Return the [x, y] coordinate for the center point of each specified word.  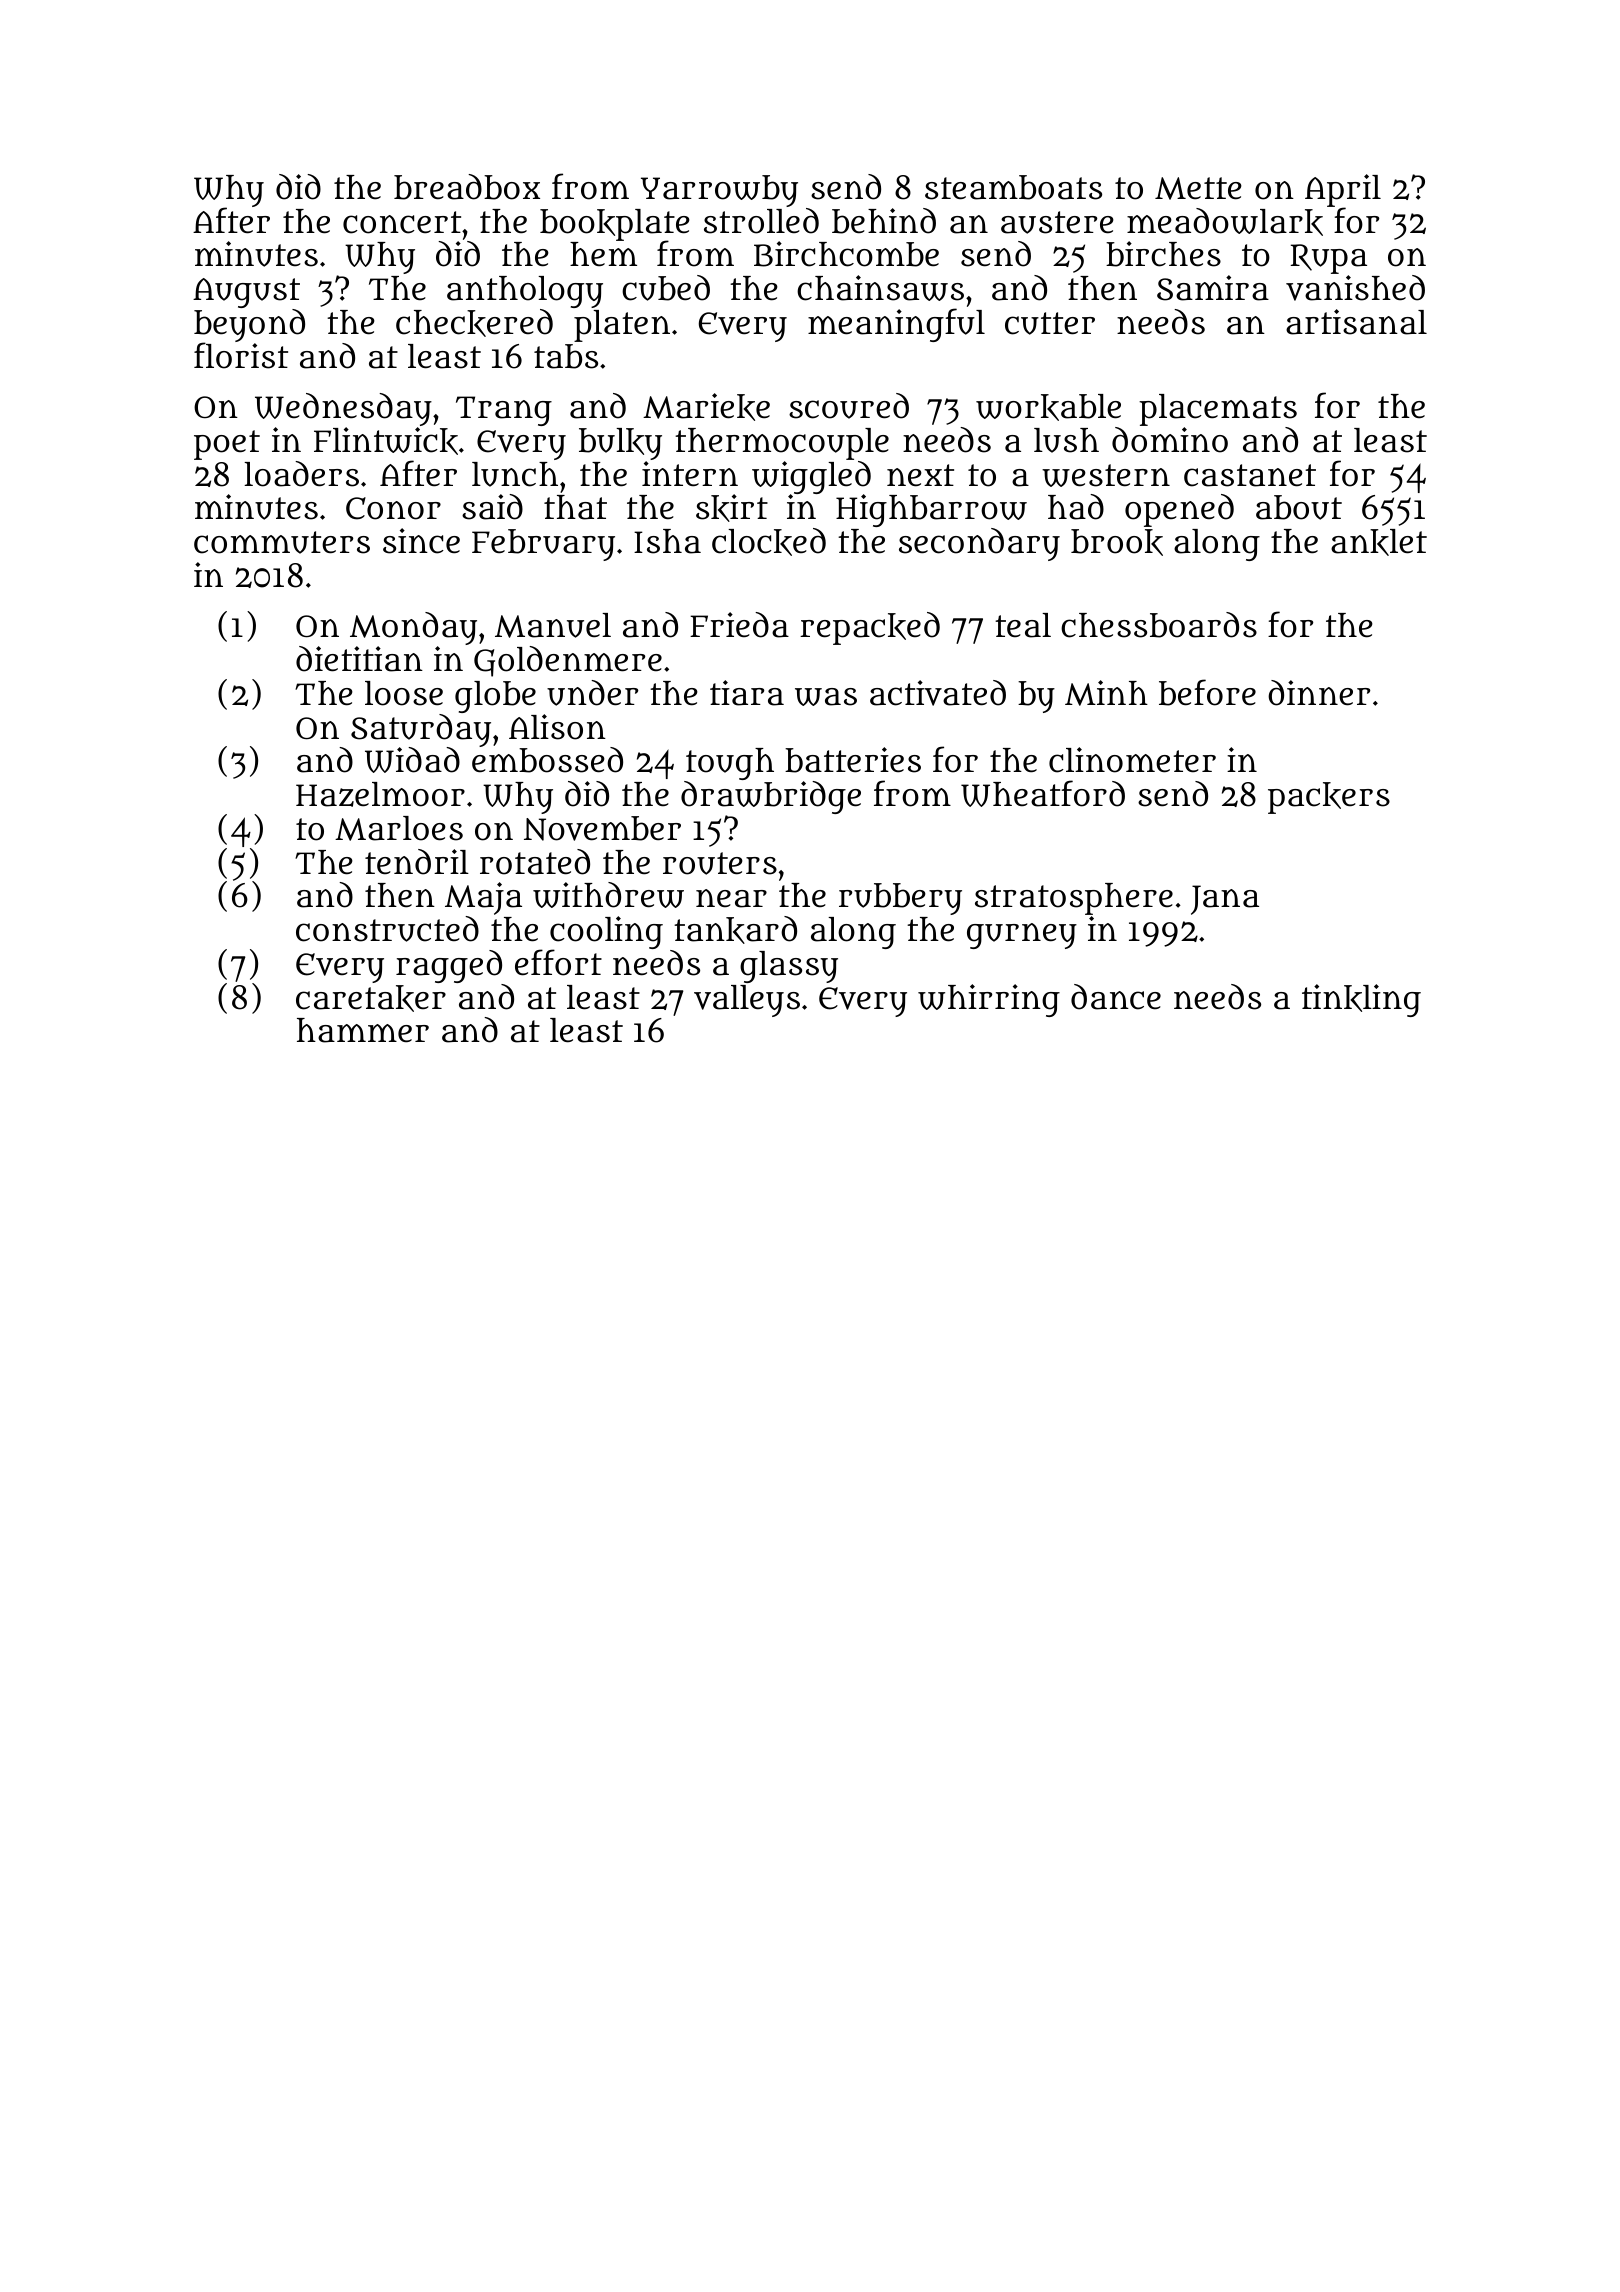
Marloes [399, 828]
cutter [1050, 323]
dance [1116, 997]
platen [622, 326]
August [246, 293]
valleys [747, 1001]
